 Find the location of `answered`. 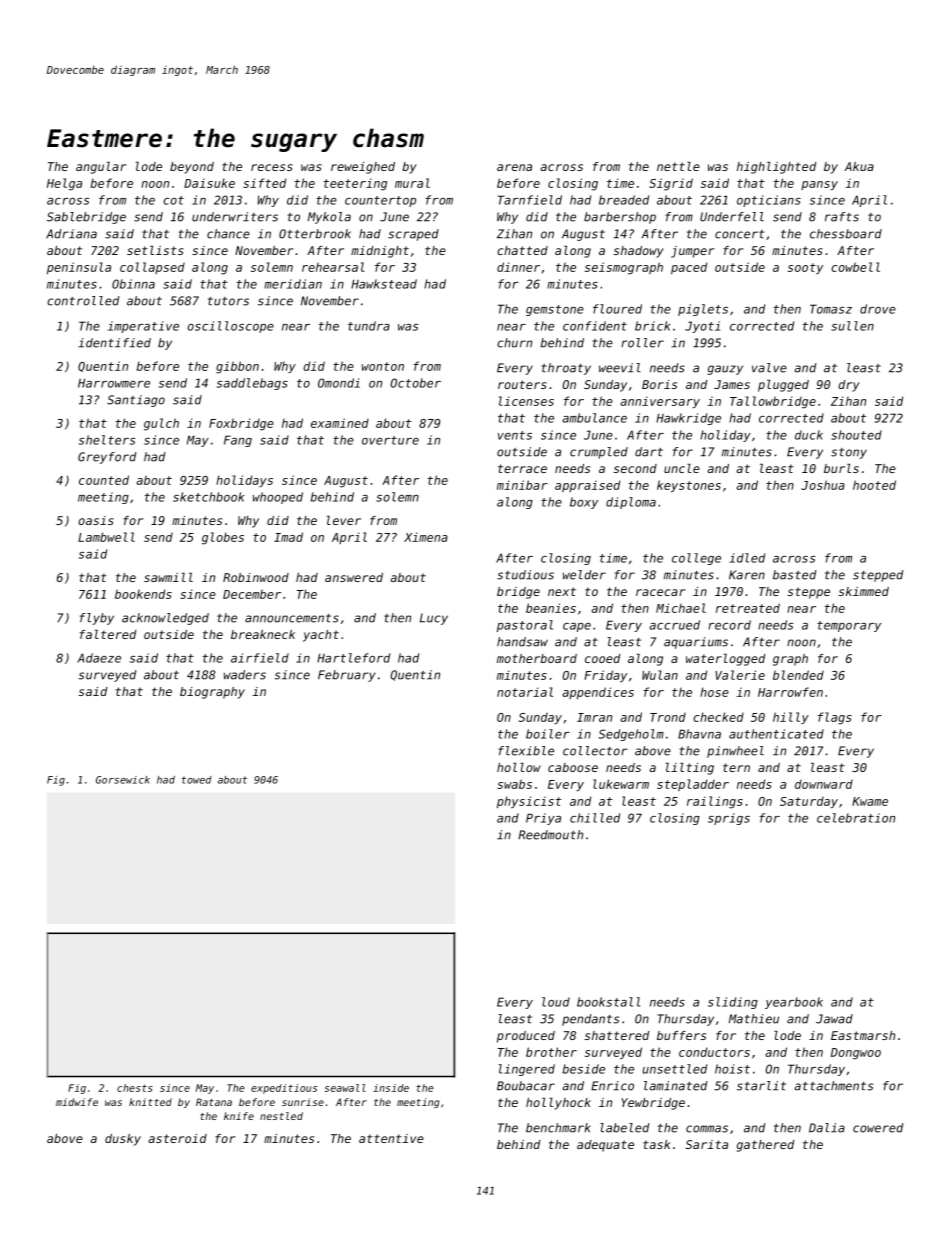

answered is located at coordinates (354, 577).
